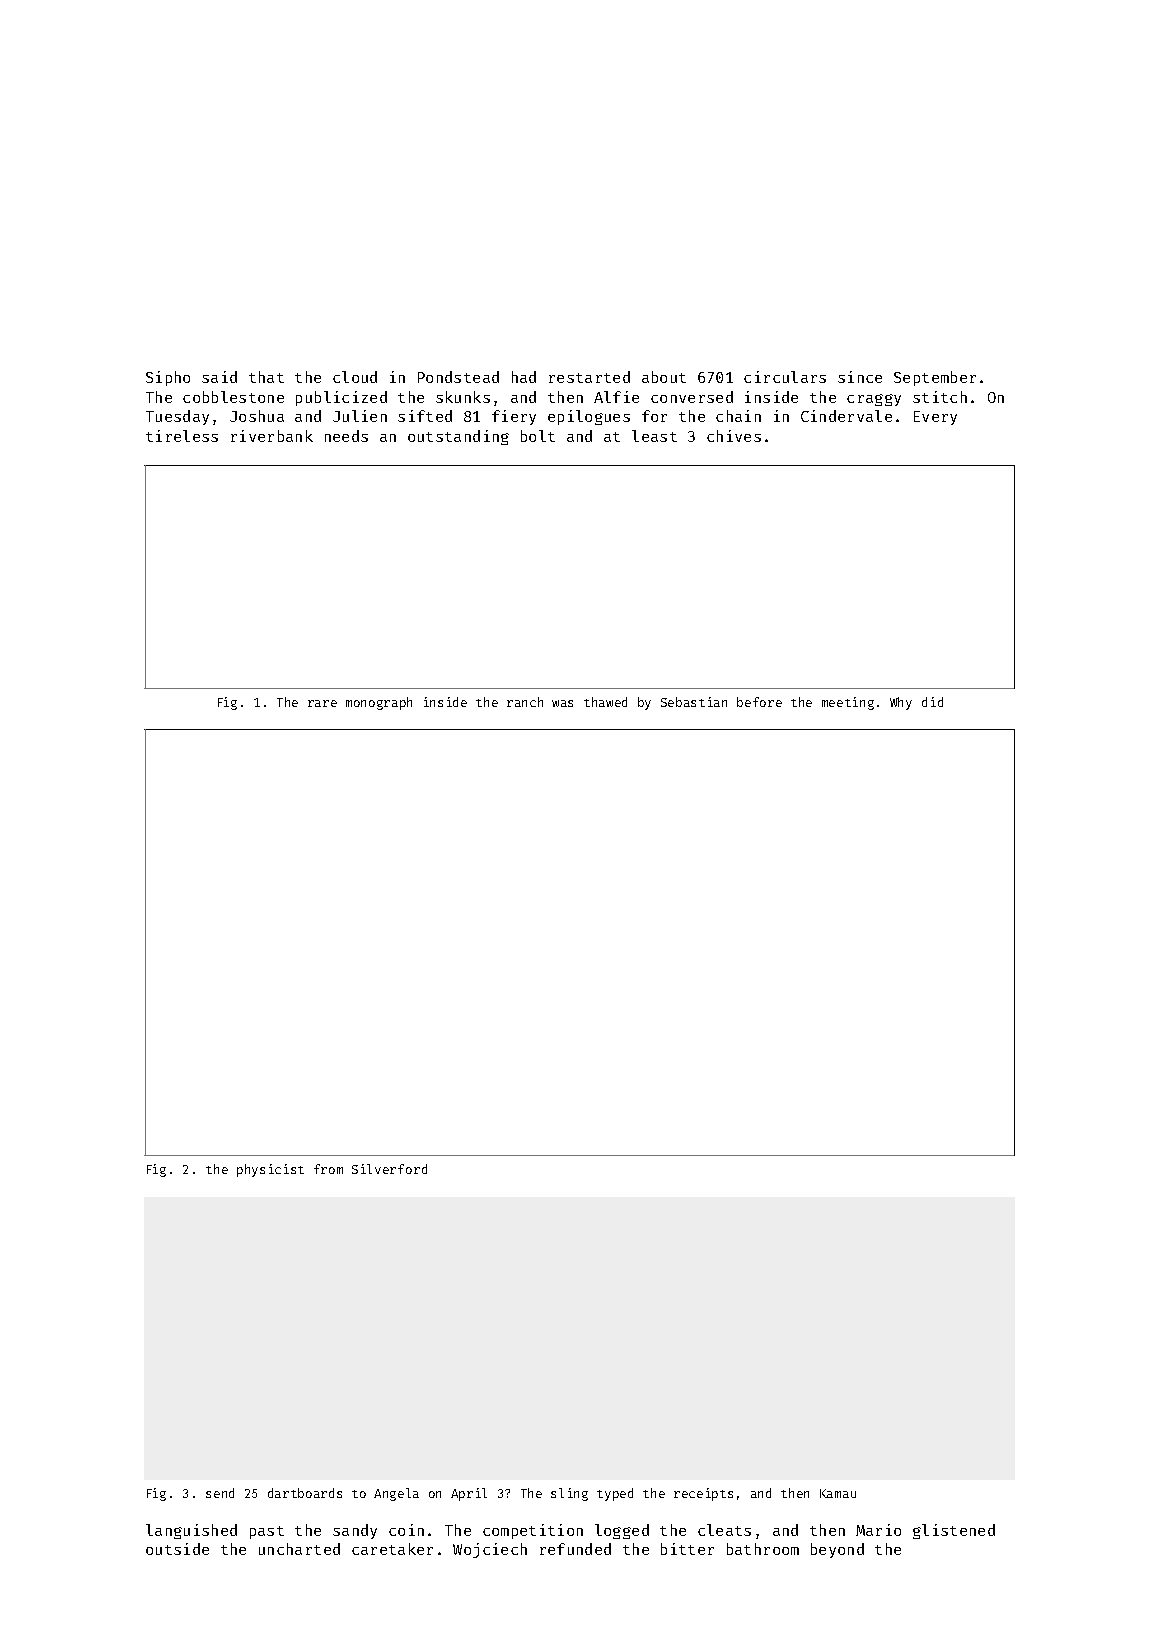 The height and width of the screenshot is (1640, 1160). Describe the element at coordinates (322, 703) in the screenshot. I see `rare` at that location.
